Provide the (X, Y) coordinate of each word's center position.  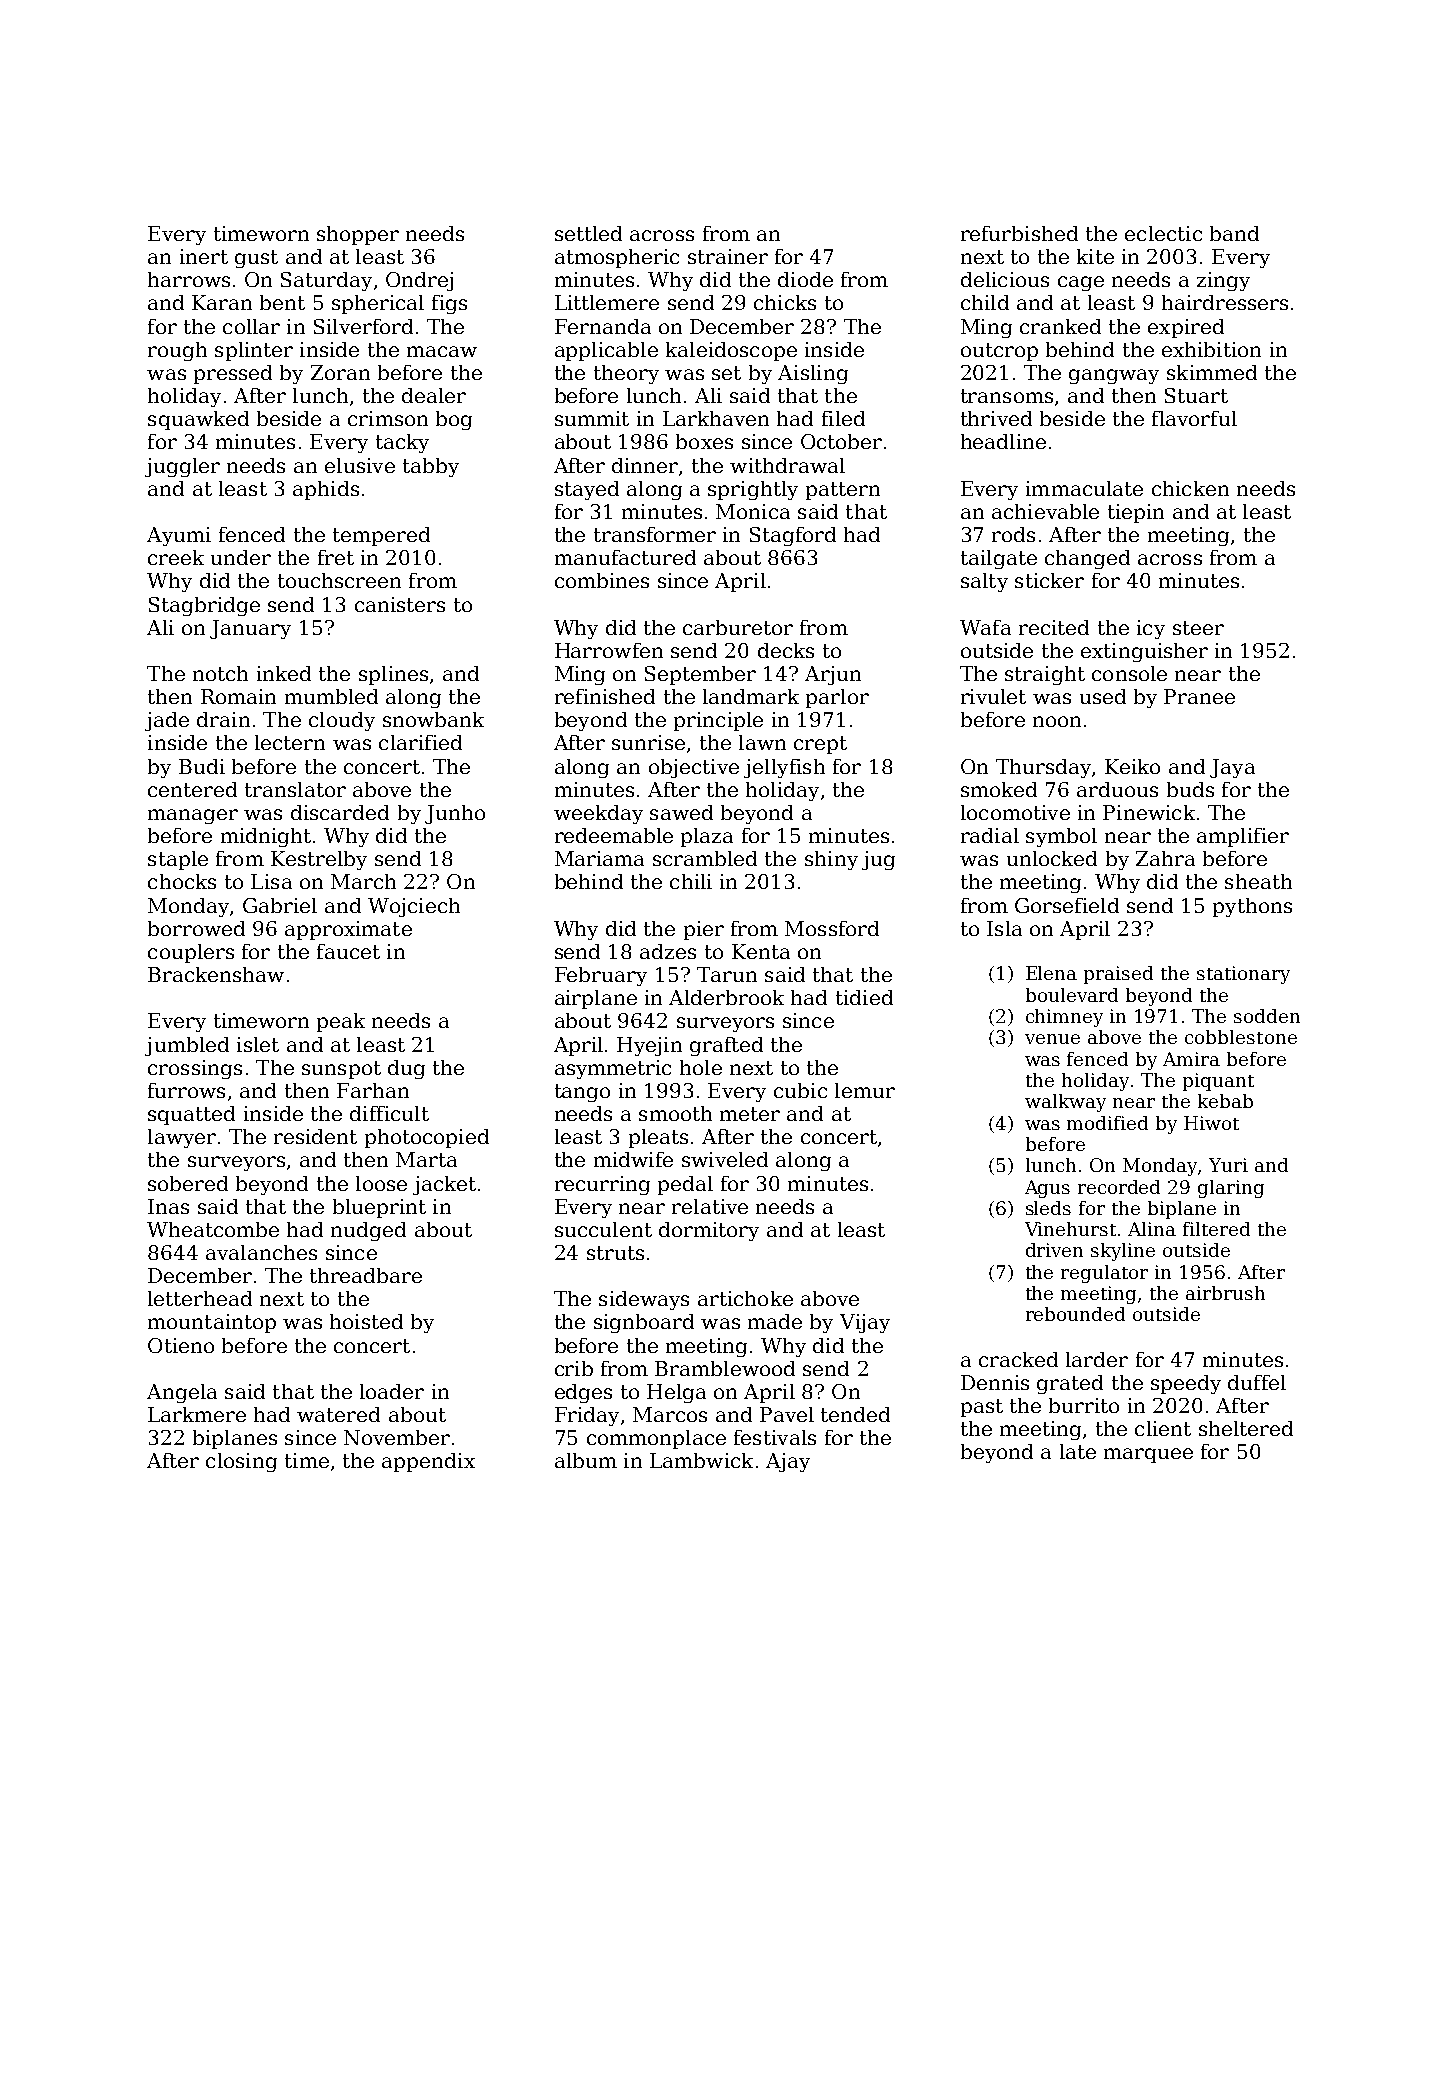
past (982, 1408)
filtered (1216, 1229)
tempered (381, 536)
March (363, 881)
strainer (728, 256)
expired (1186, 328)
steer (1198, 628)
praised (1118, 975)
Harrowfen (609, 650)
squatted (191, 1115)
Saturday (326, 281)
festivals (775, 1437)
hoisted (366, 1321)
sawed (681, 812)
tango (582, 1093)
